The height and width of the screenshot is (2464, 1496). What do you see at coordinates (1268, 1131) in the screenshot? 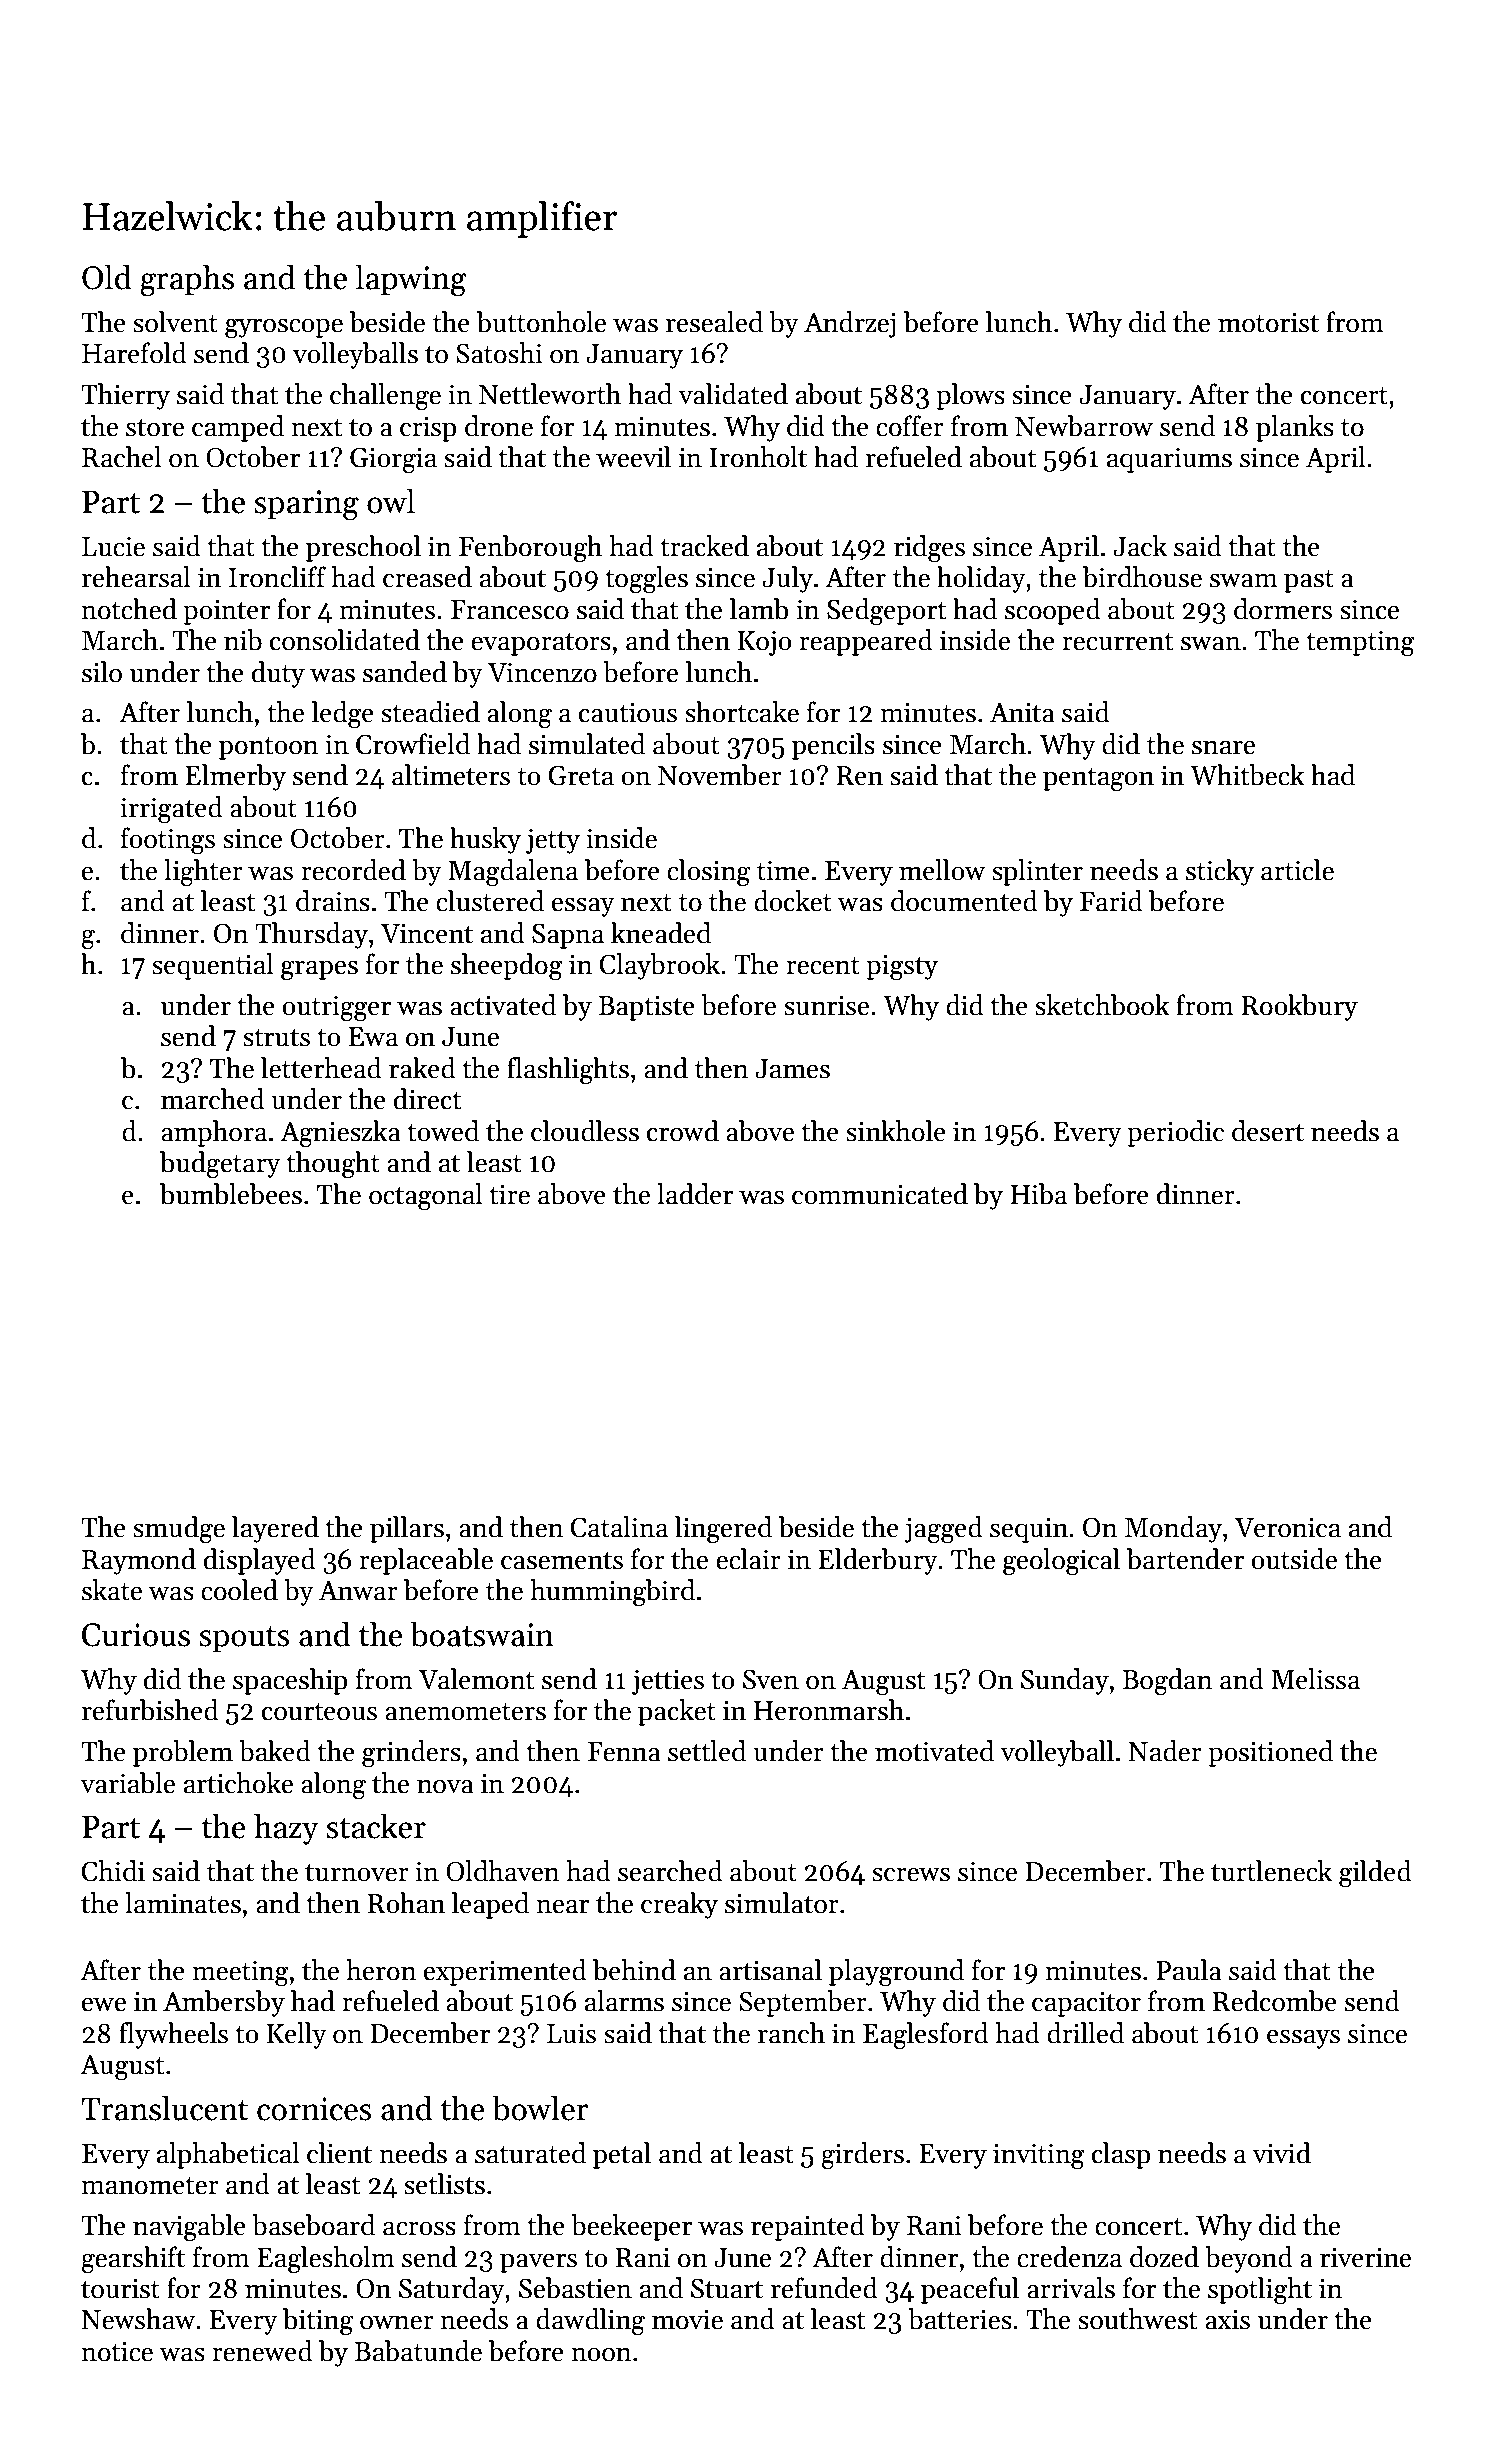
I see `desert` at bounding box center [1268, 1131].
